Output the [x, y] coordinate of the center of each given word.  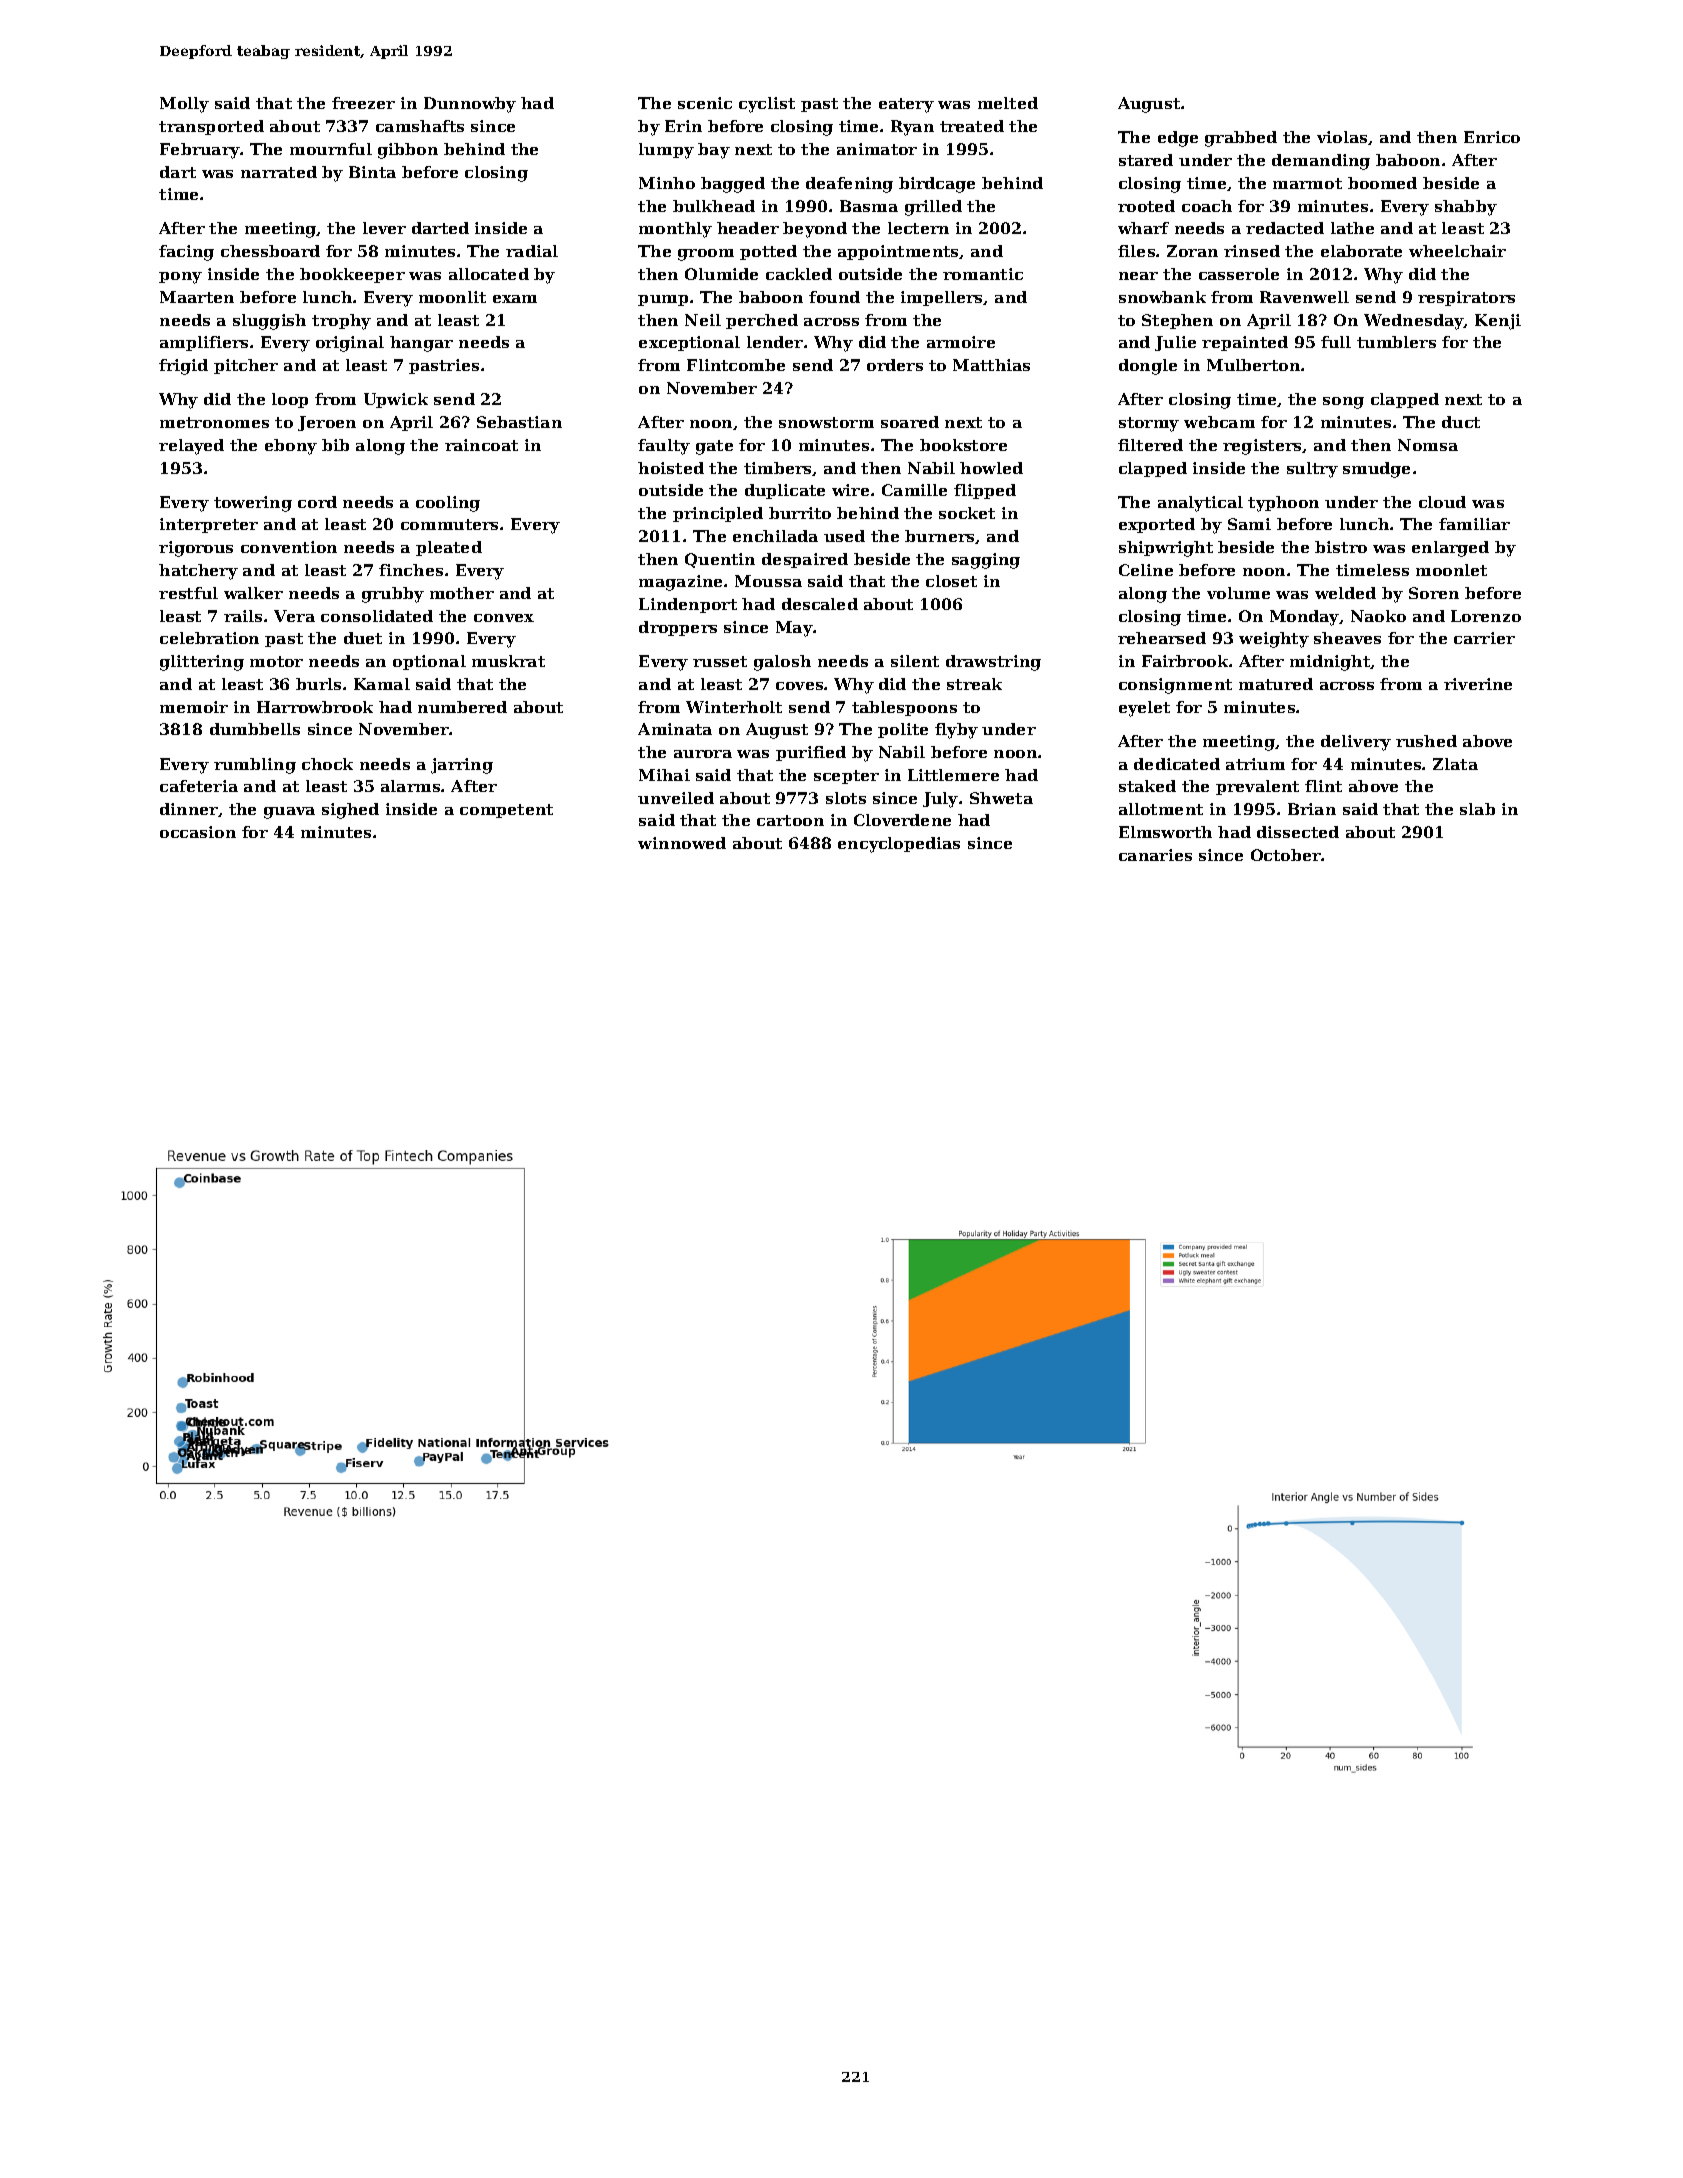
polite [903, 730]
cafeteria [199, 786]
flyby [956, 731]
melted [1008, 103]
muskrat [508, 661]
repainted [1245, 343]
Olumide [721, 274]
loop [290, 400]
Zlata [1455, 764]
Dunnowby [470, 105]
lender [775, 342]
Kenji [1498, 322]
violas [1342, 137]
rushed [1426, 741]
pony [180, 278]
